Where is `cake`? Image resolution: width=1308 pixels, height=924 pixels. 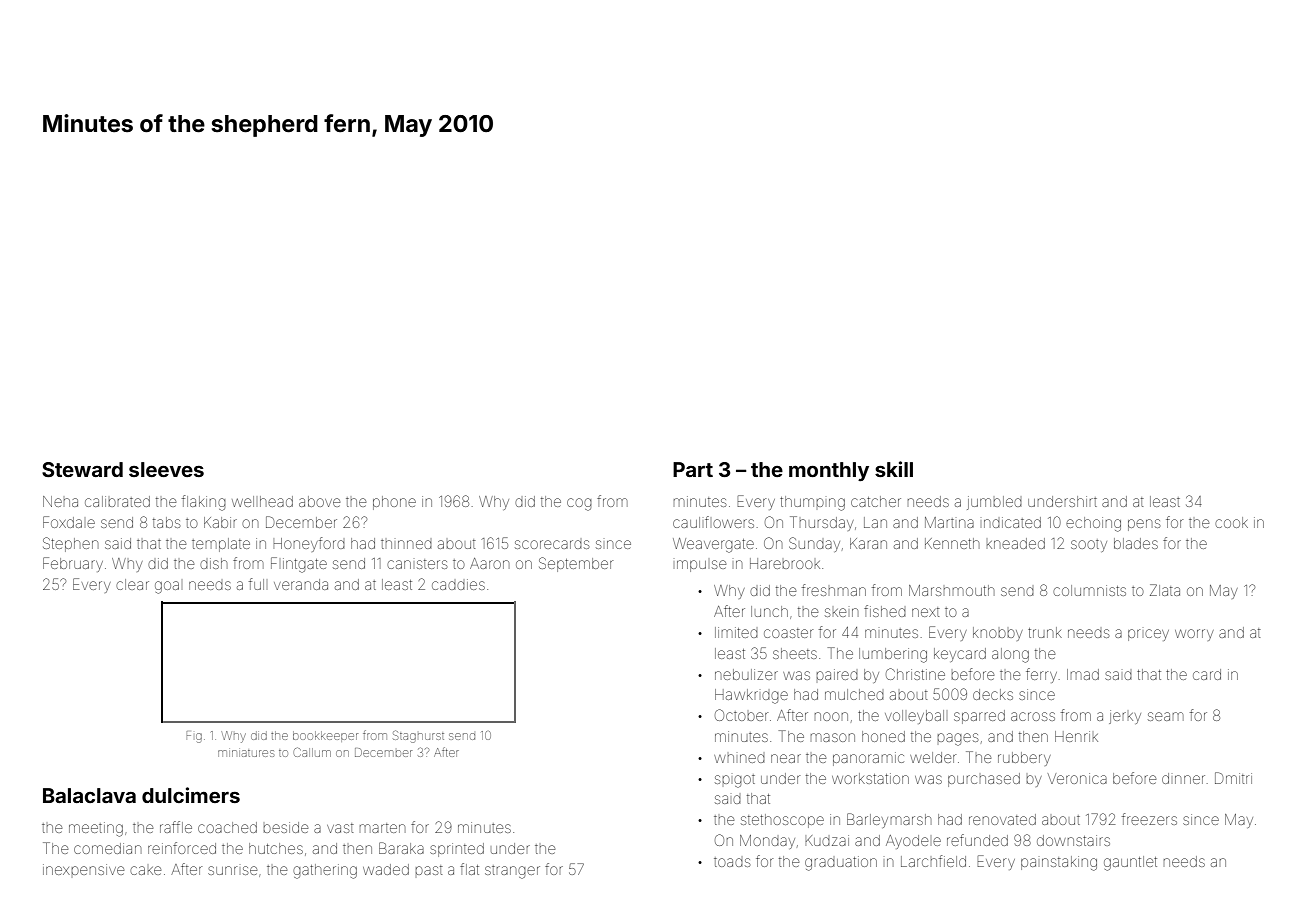 cake is located at coordinates (145, 870).
